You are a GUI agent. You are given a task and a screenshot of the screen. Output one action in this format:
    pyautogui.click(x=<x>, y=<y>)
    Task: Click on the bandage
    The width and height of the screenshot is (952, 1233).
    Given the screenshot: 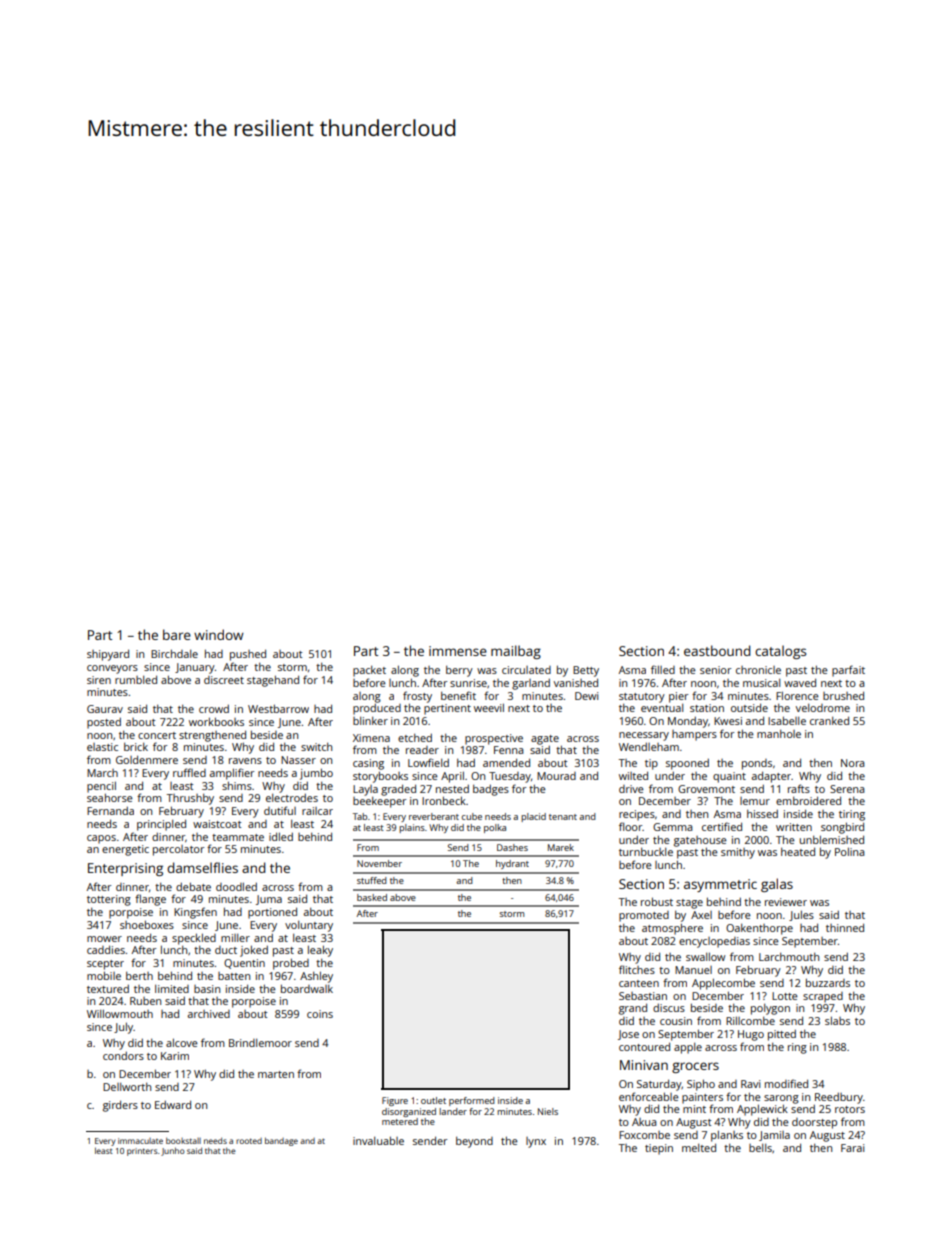 What is the action you would take?
    pyautogui.click(x=281, y=1141)
